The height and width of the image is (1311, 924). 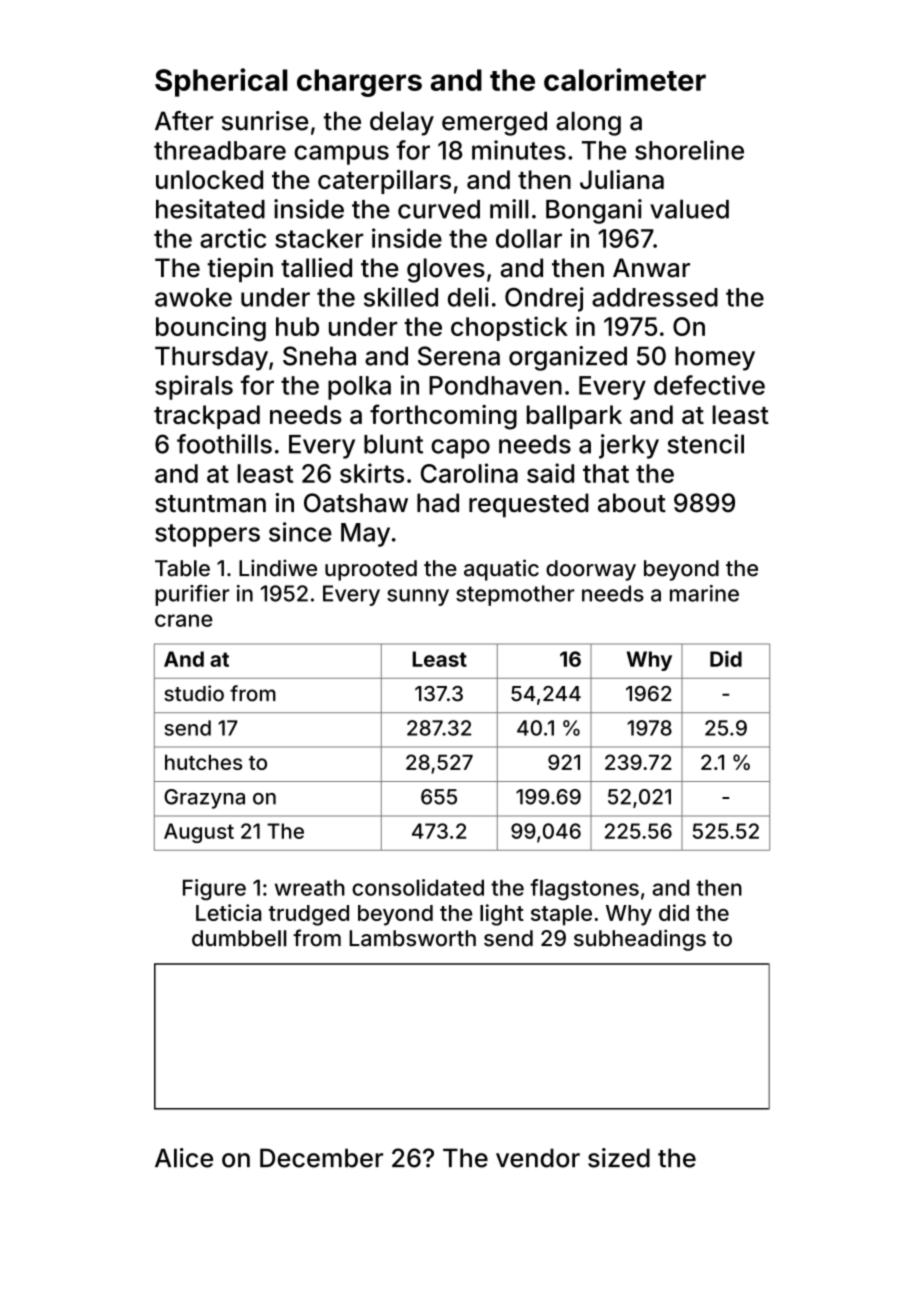 I want to click on purifier, so click(x=192, y=595).
